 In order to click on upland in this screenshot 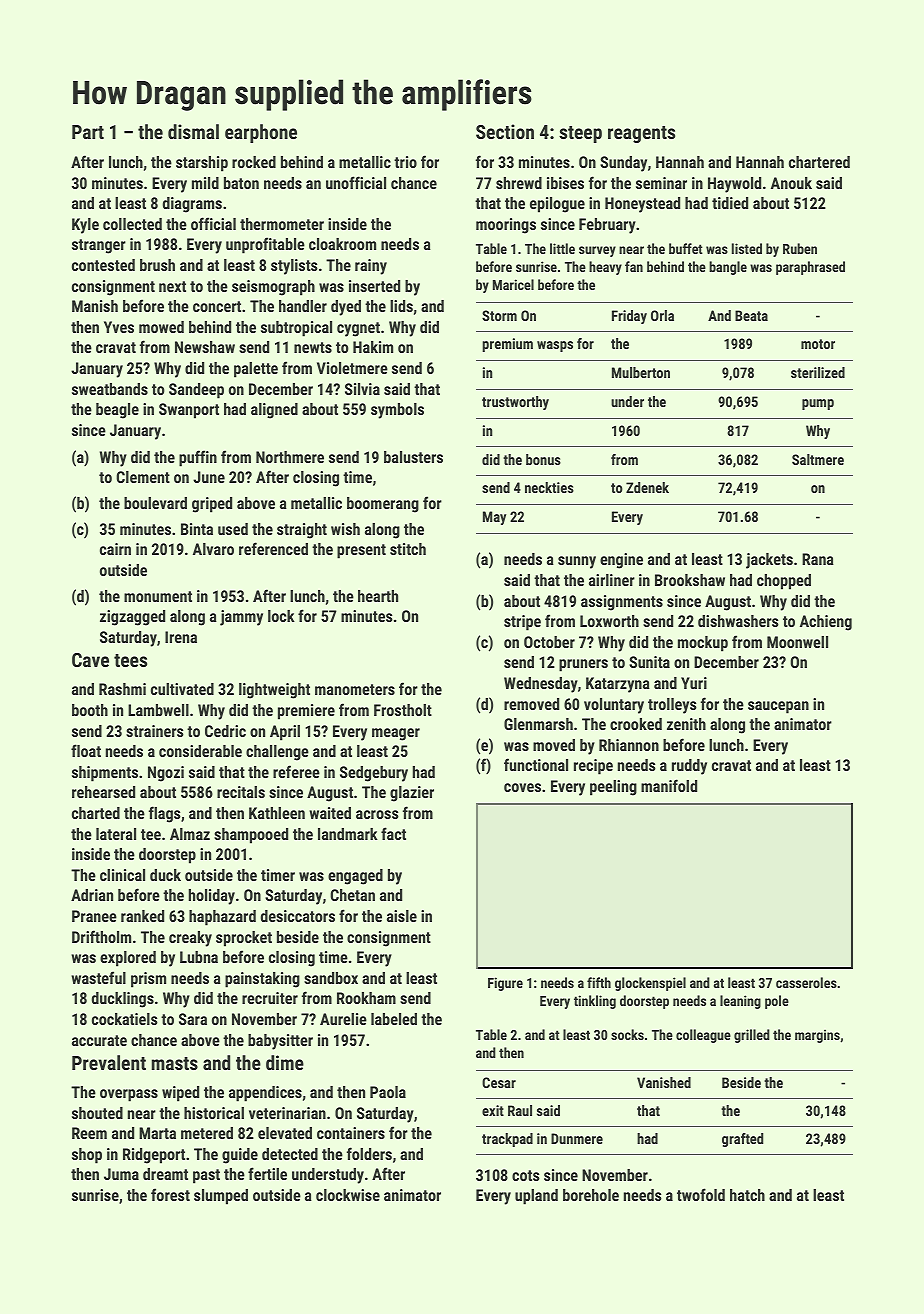, I will do `click(536, 1197)`.
